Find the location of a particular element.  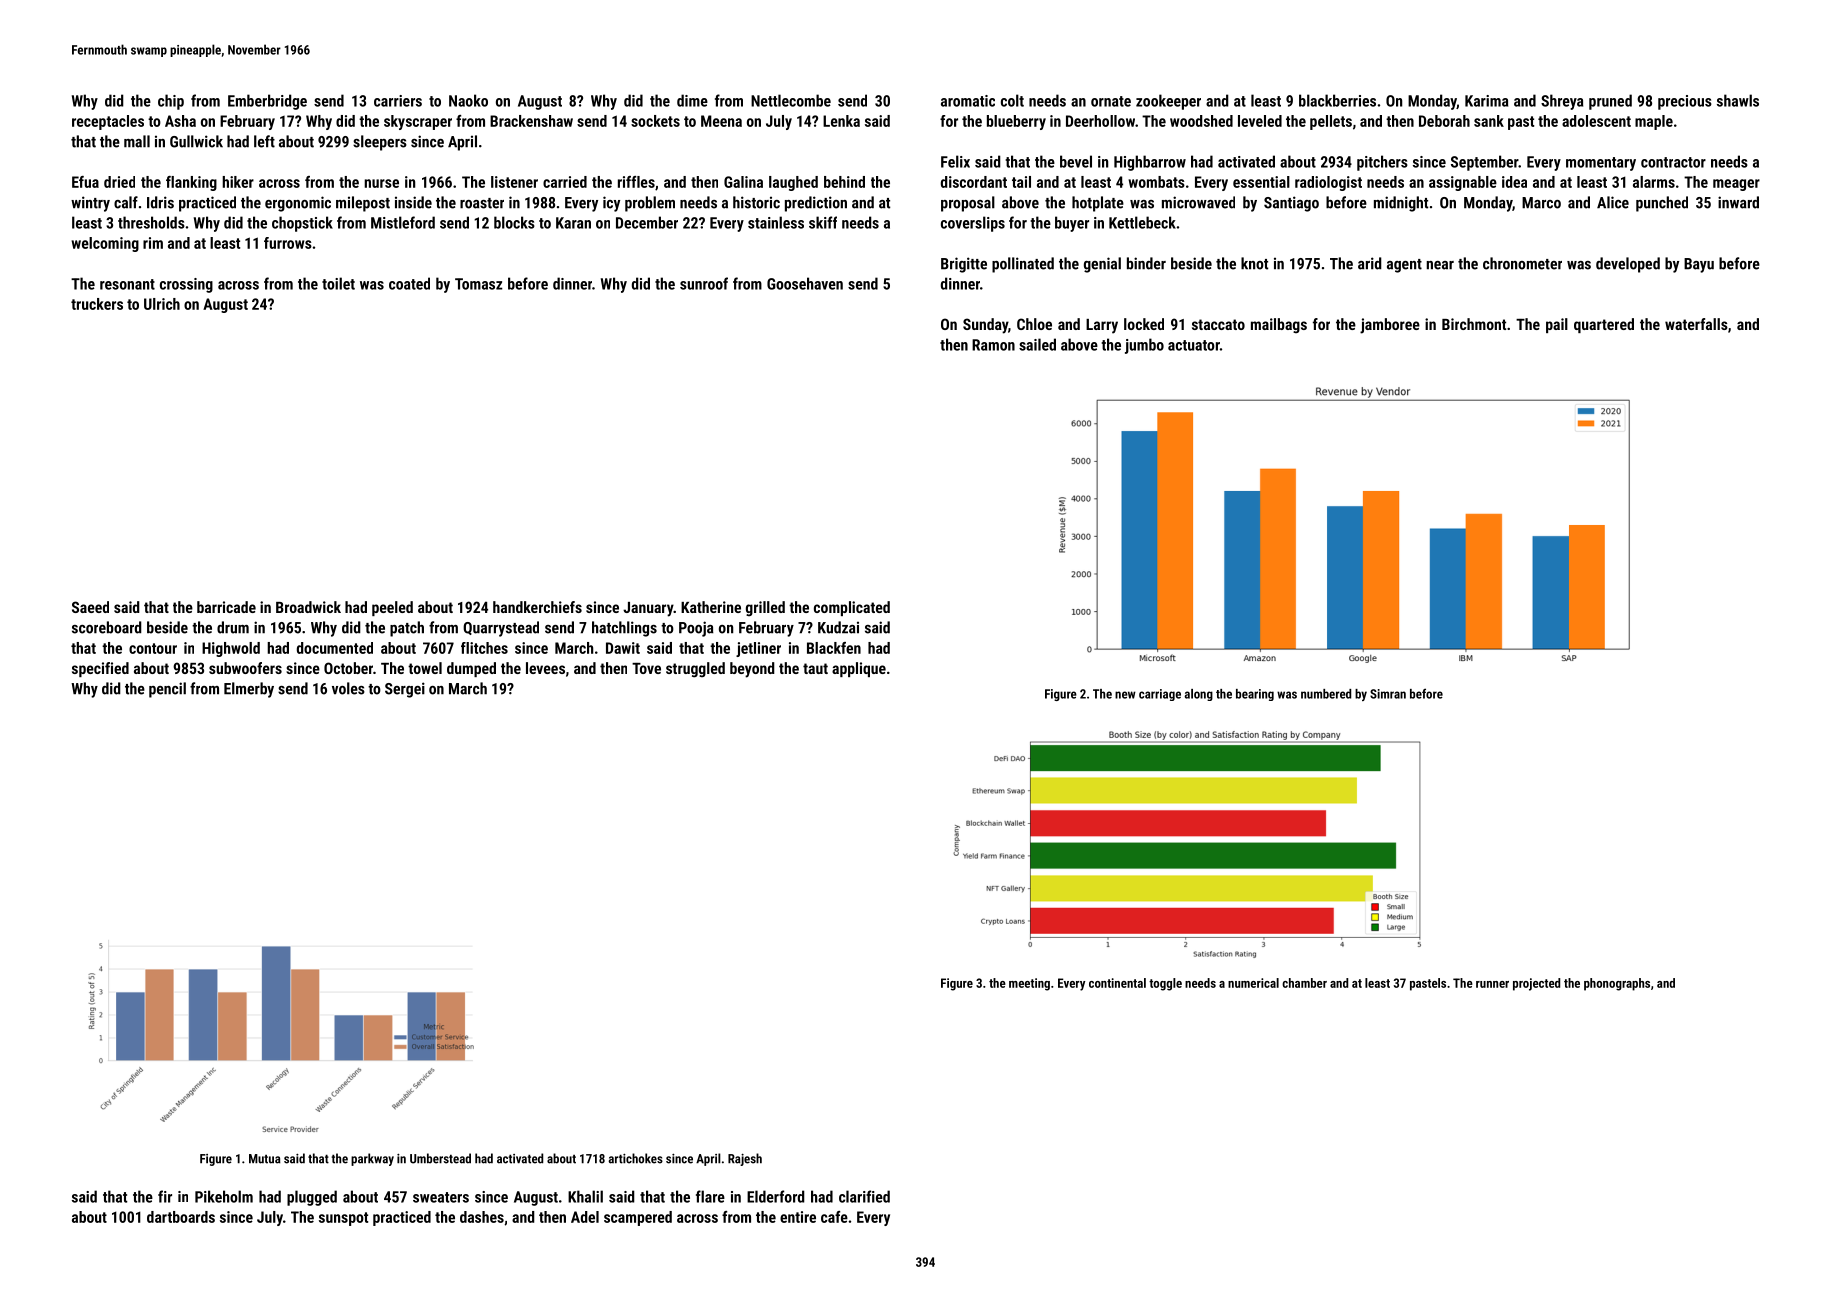

peeled is located at coordinates (392, 608).
